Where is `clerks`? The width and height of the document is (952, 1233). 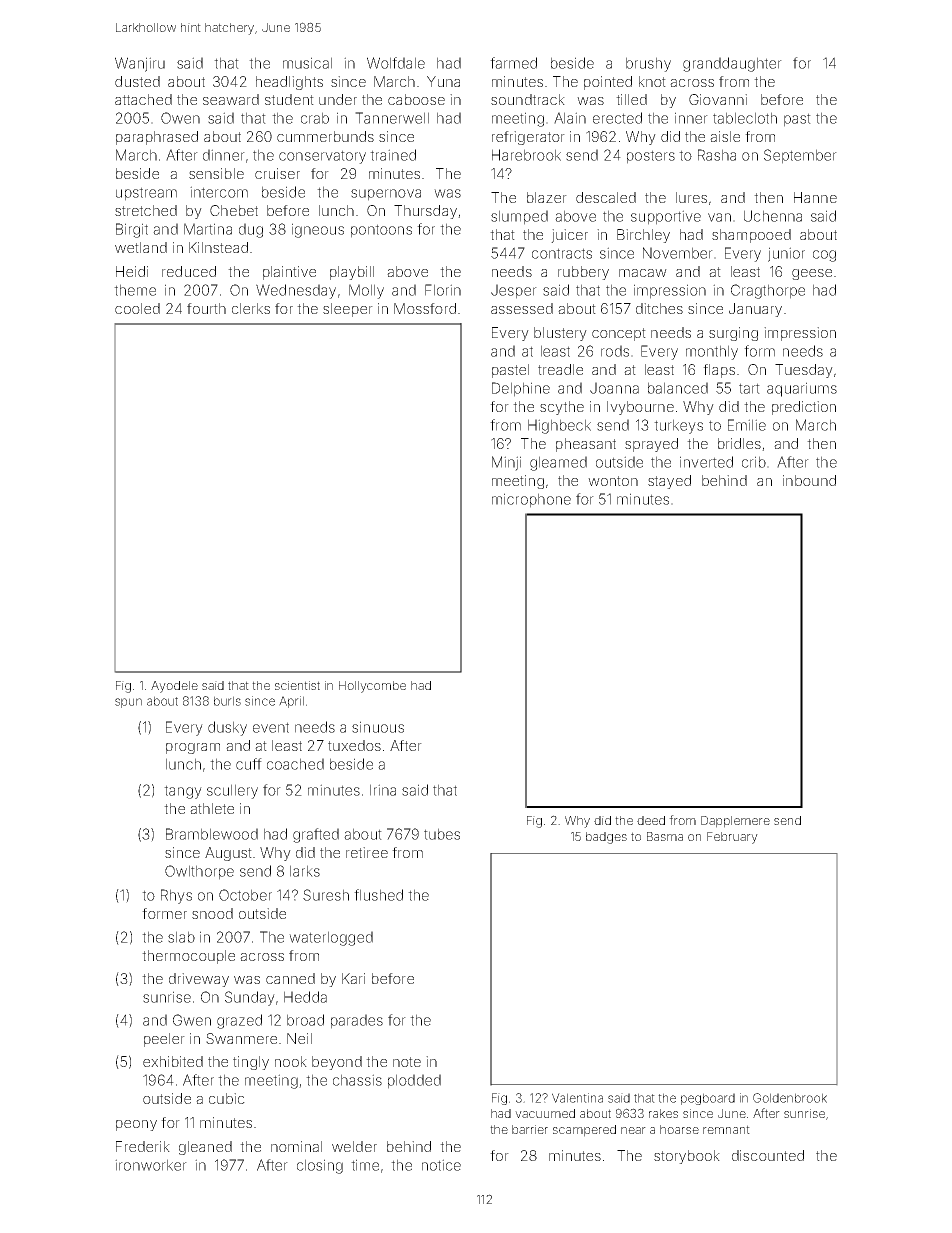
clerks is located at coordinates (251, 308).
